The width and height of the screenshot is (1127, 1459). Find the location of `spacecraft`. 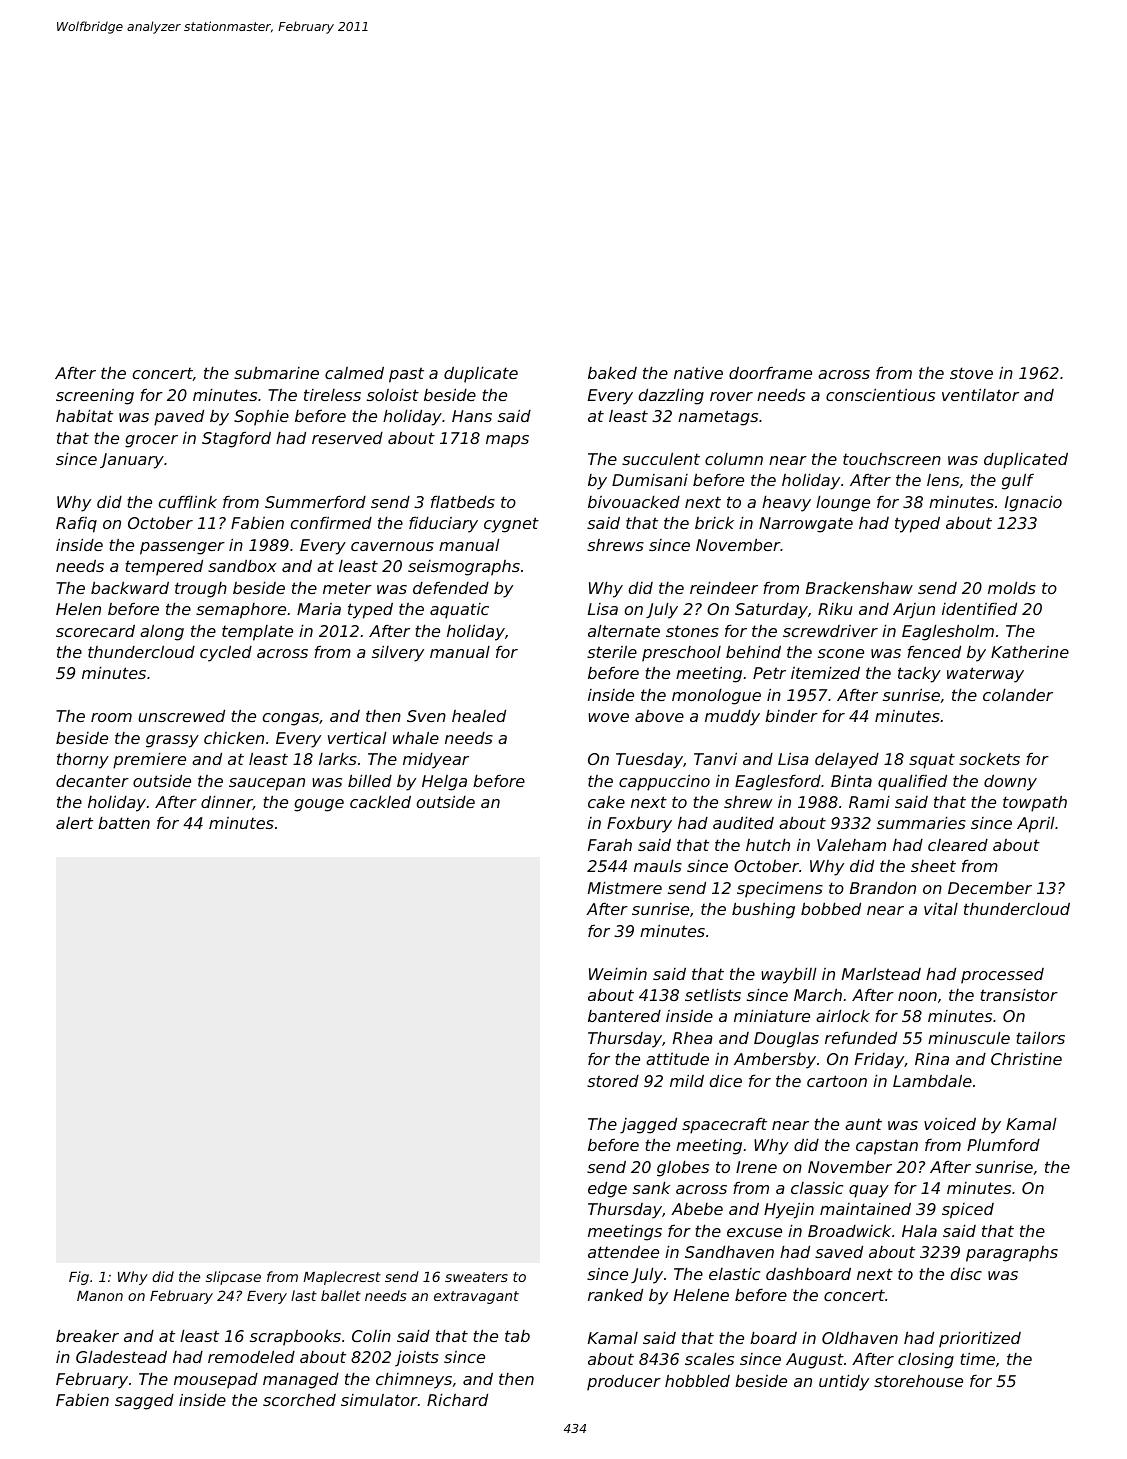

spacecraft is located at coordinates (724, 1126).
